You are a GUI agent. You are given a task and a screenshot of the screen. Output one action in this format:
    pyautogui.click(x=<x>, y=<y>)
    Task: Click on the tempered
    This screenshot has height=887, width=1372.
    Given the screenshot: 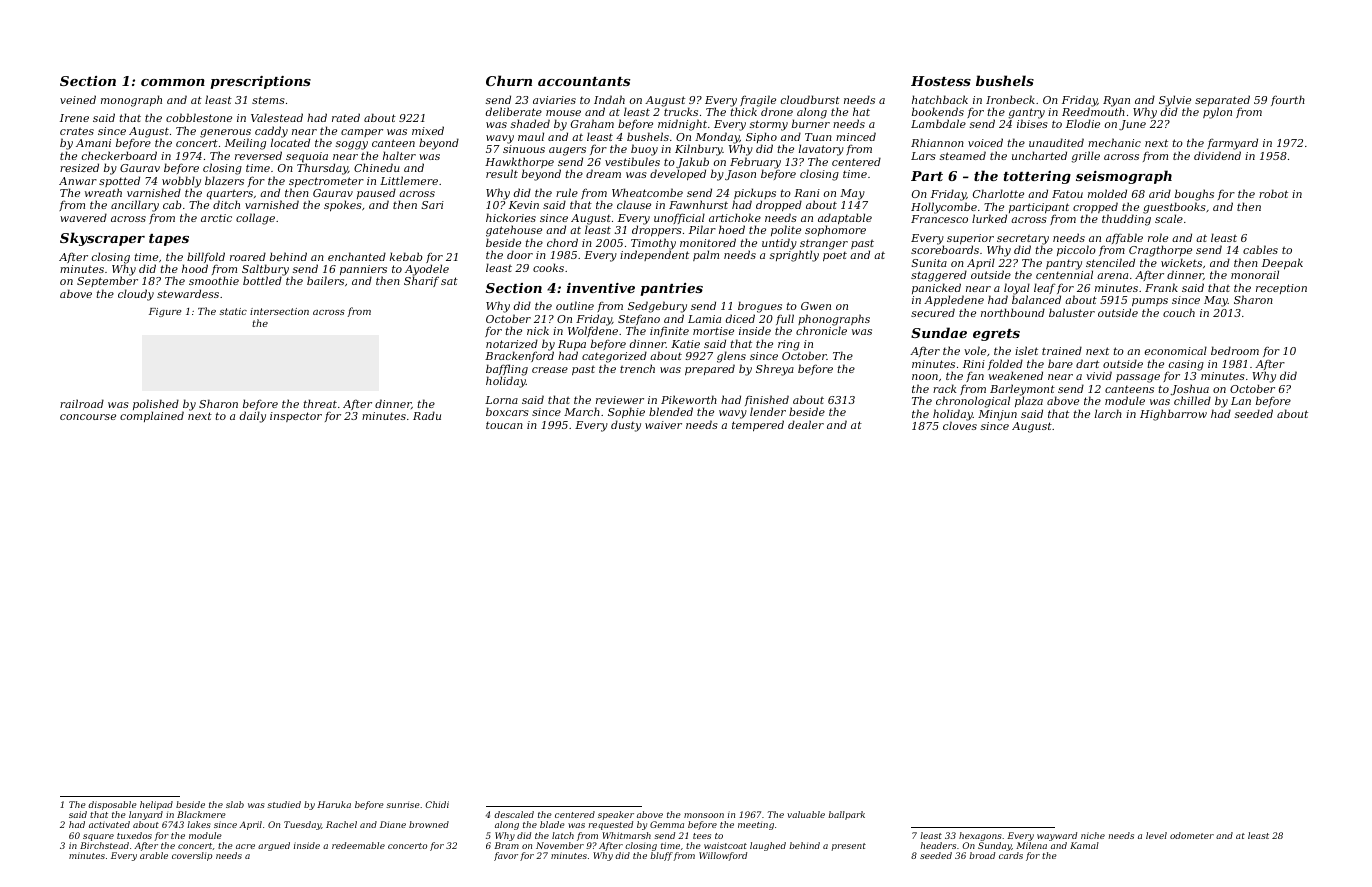 What is the action you would take?
    pyautogui.click(x=758, y=426)
